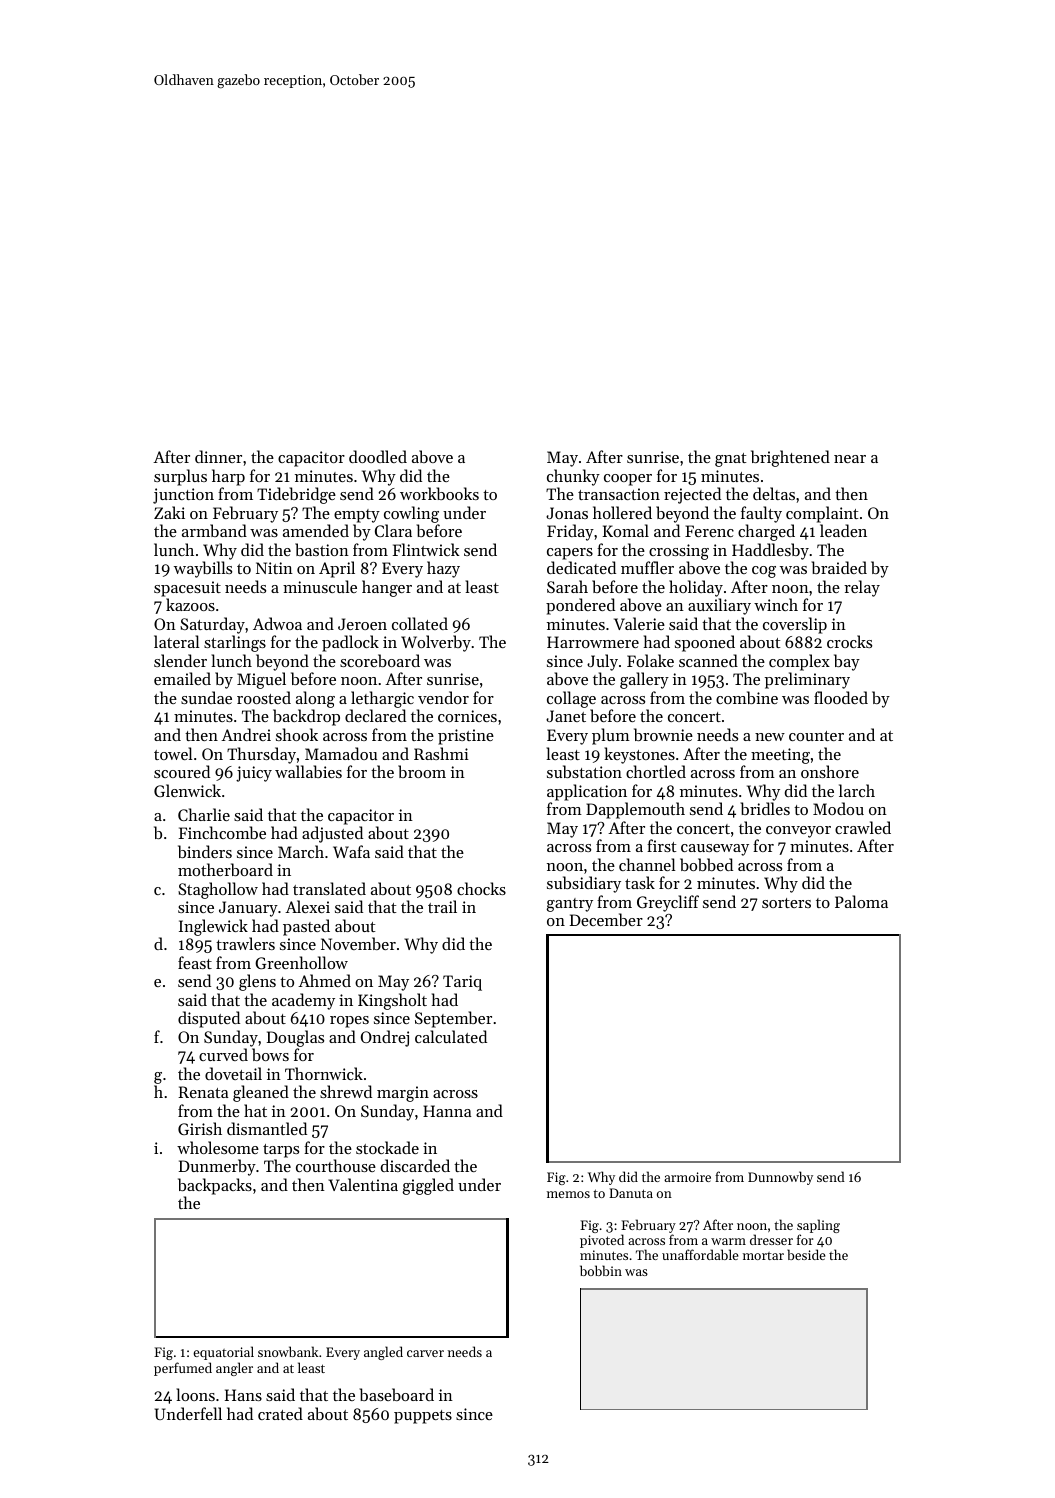  Describe the element at coordinates (679, 552) in the document. I see `crossing` at that location.
